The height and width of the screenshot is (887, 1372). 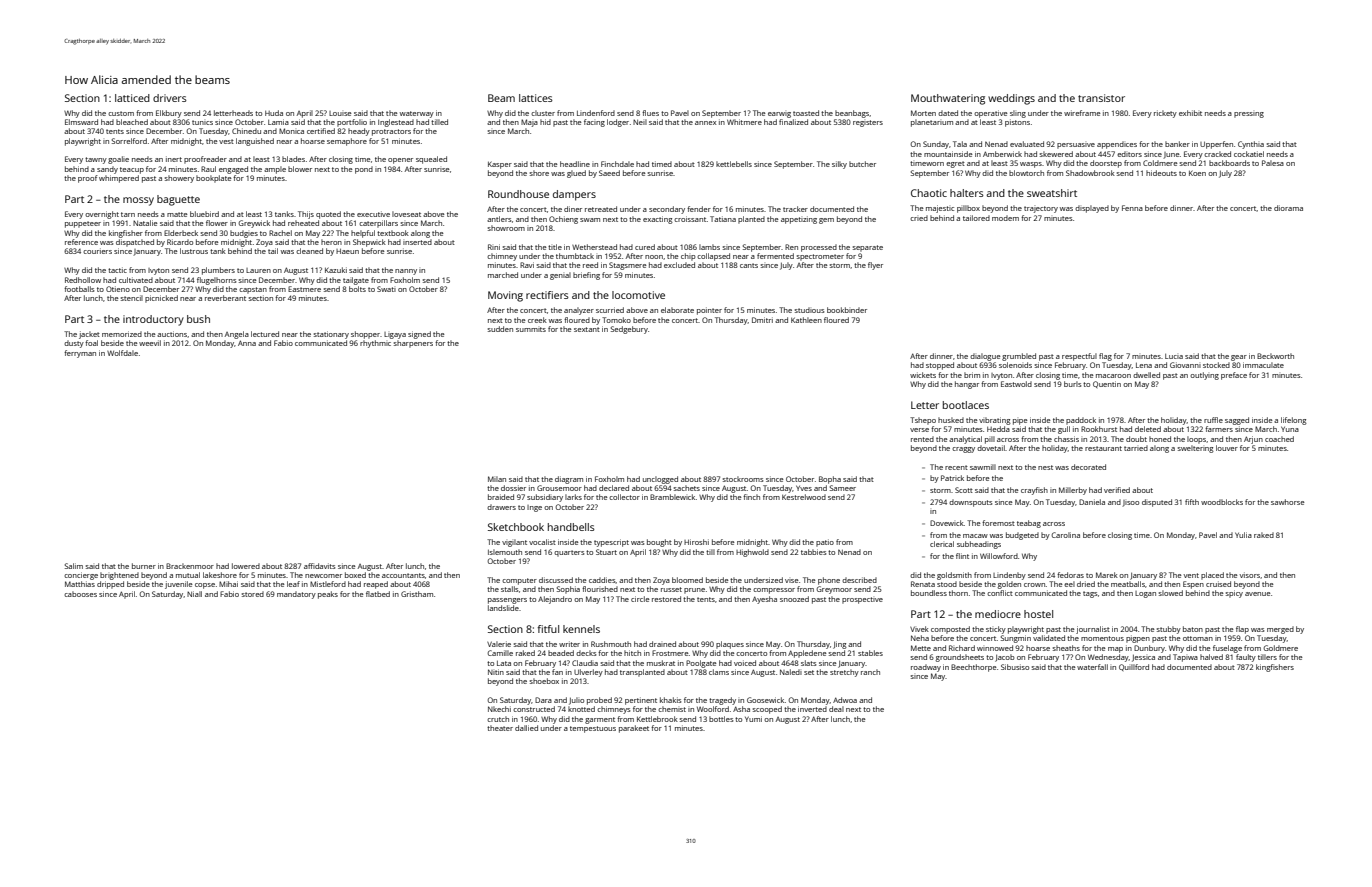 What do you see at coordinates (1273, 163) in the screenshot?
I see `Palesa` at bounding box center [1273, 163].
